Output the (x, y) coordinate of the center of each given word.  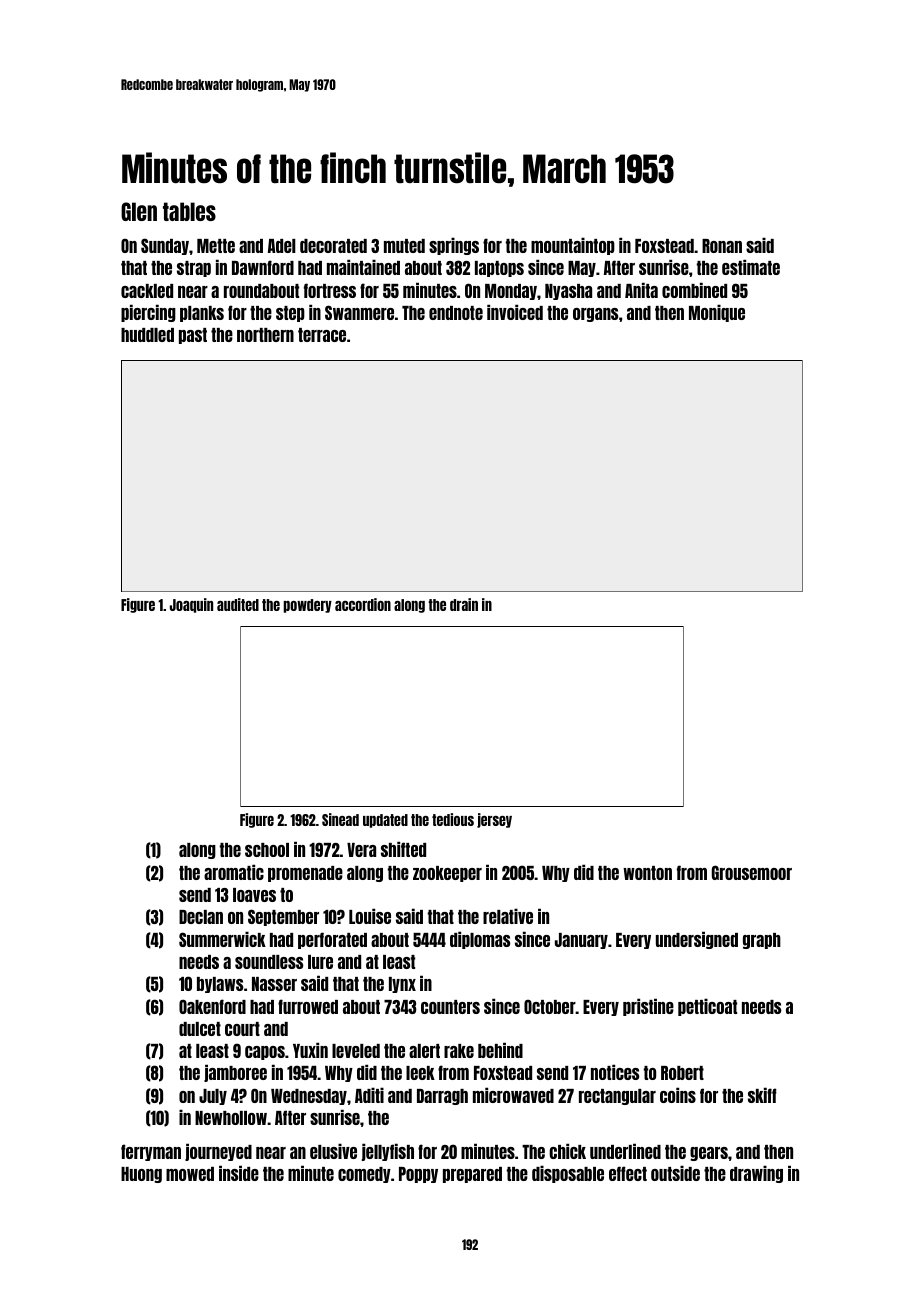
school (267, 850)
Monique (717, 313)
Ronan (722, 246)
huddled (147, 335)
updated (385, 821)
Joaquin (191, 605)
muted (404, 246)
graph (762, 941)
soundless (269, 962)
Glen (139, 211)
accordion (363, 604)
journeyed (218, 1152)
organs (595, 315)
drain (464, 604)
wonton (647, 873)
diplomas (480, 940)
